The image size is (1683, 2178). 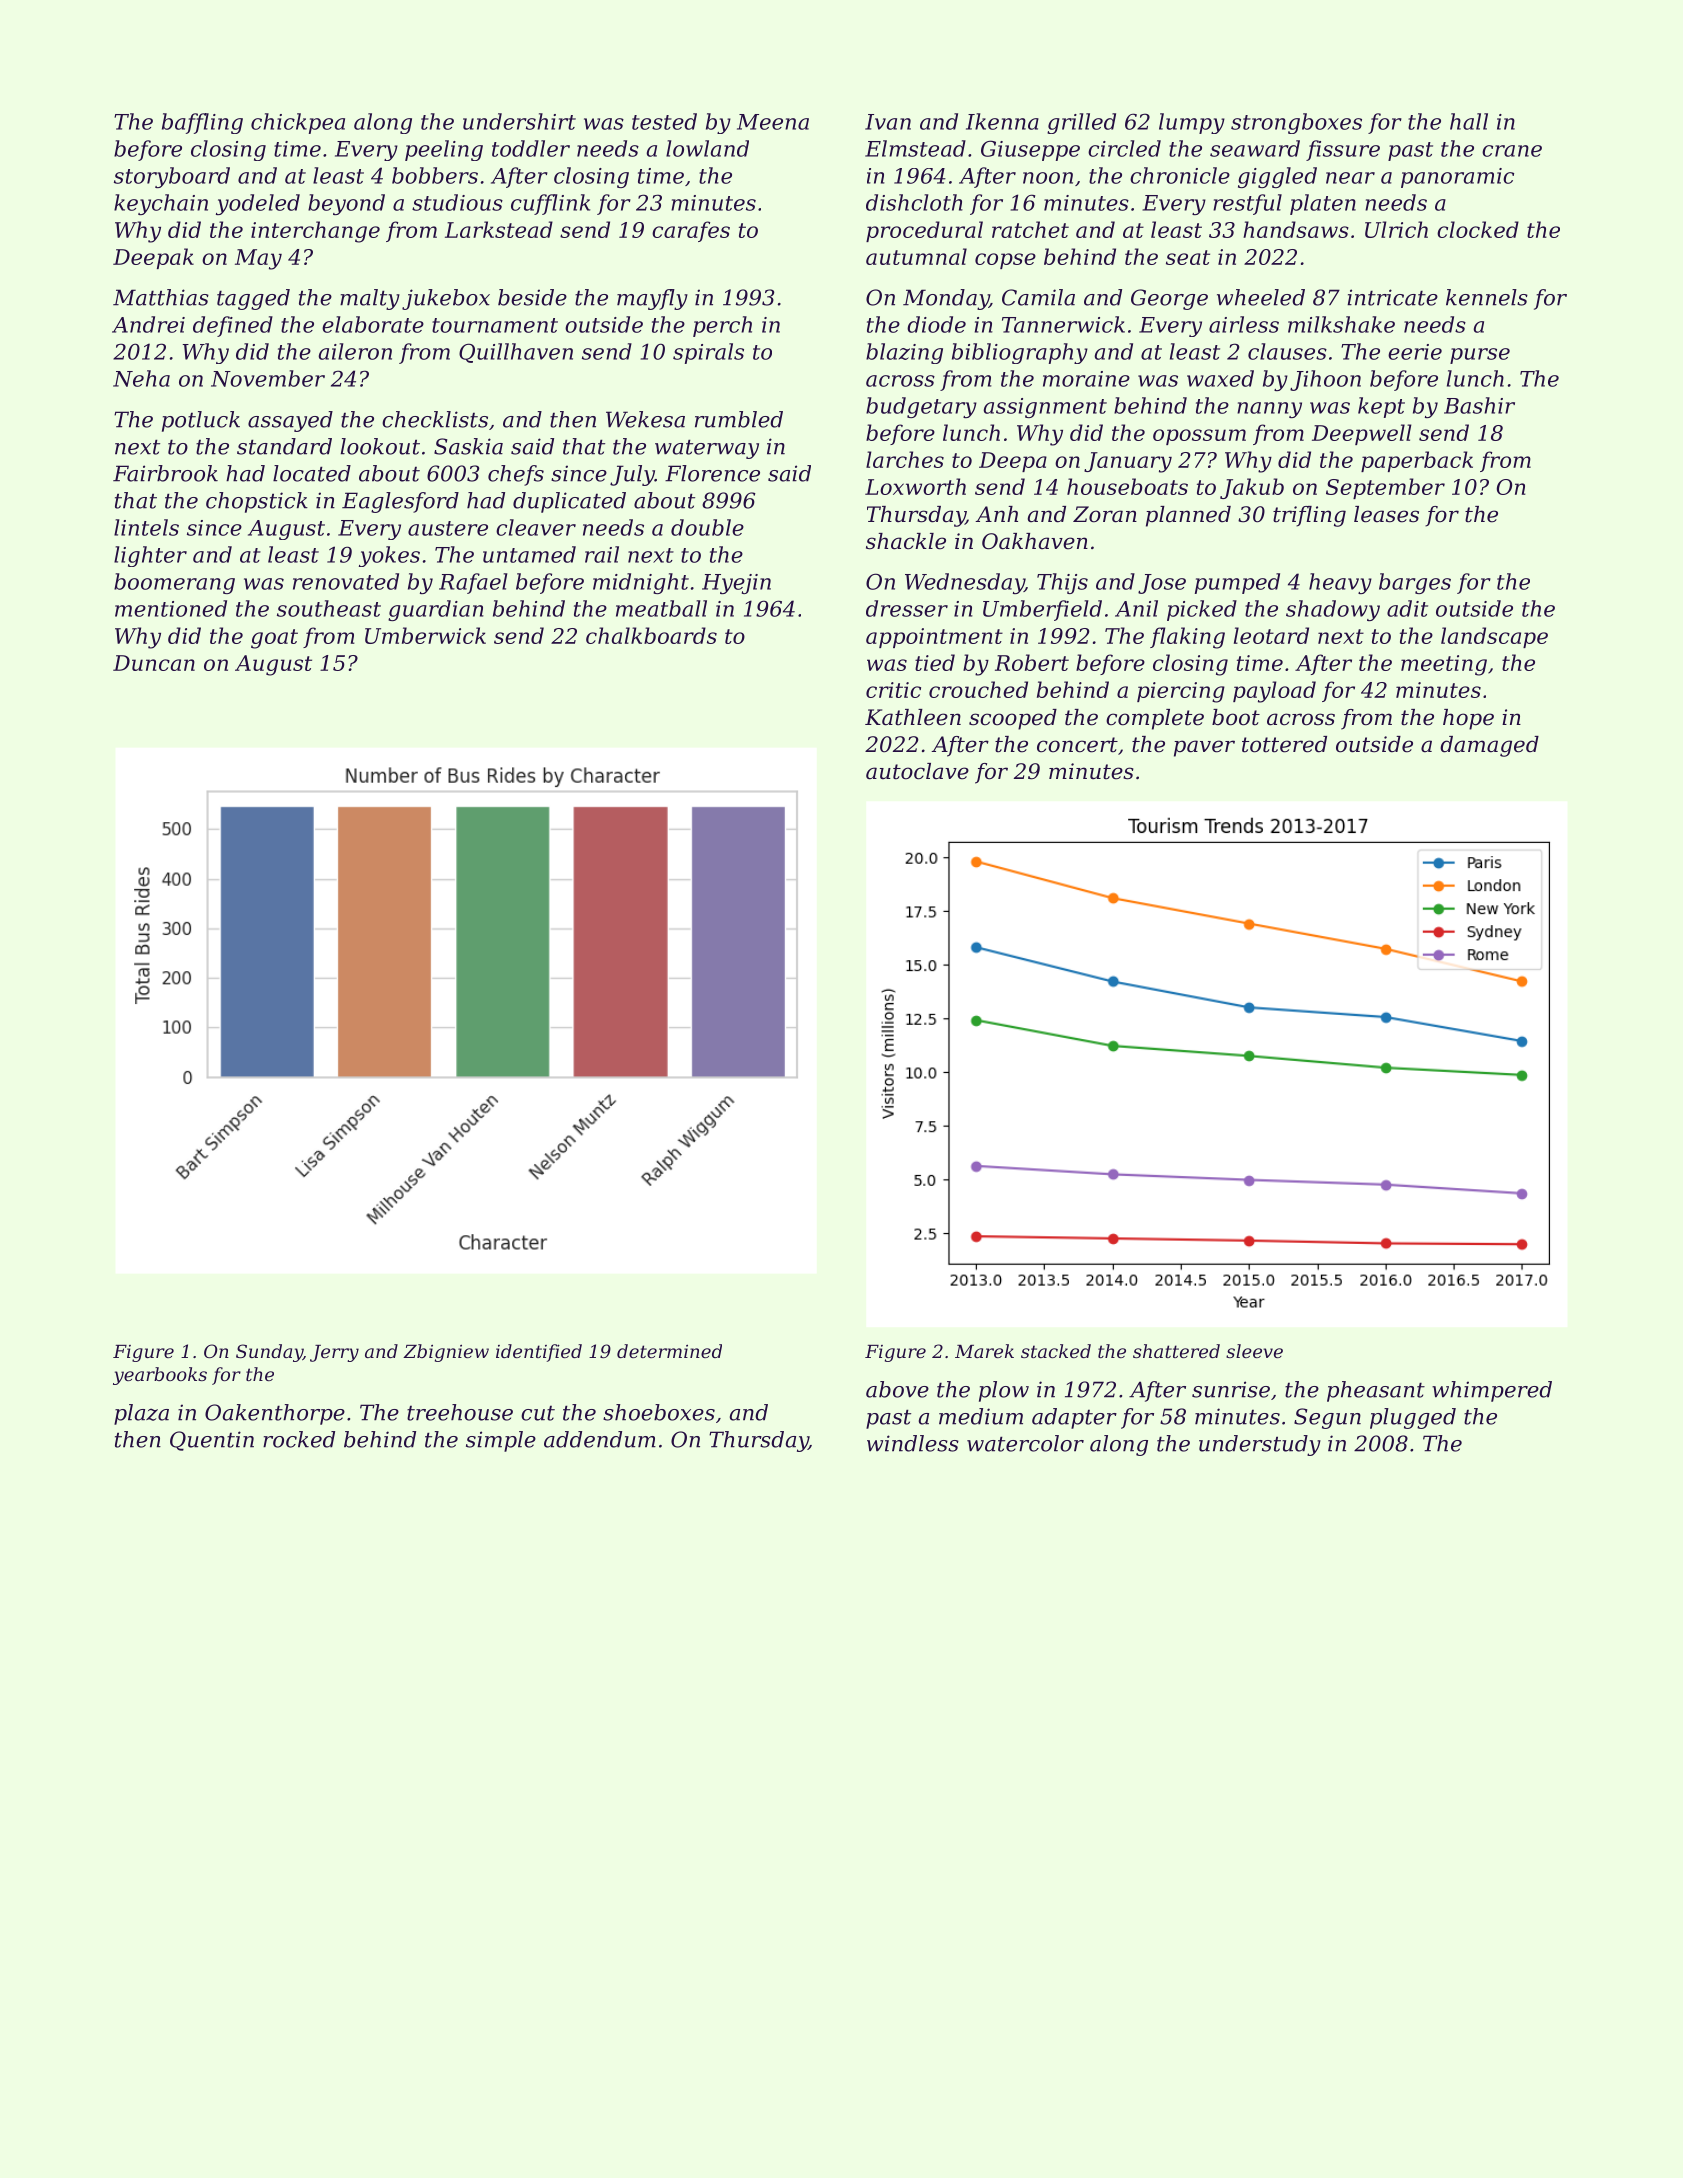 I want to click on autoclave, so click(x=917, y=771).
